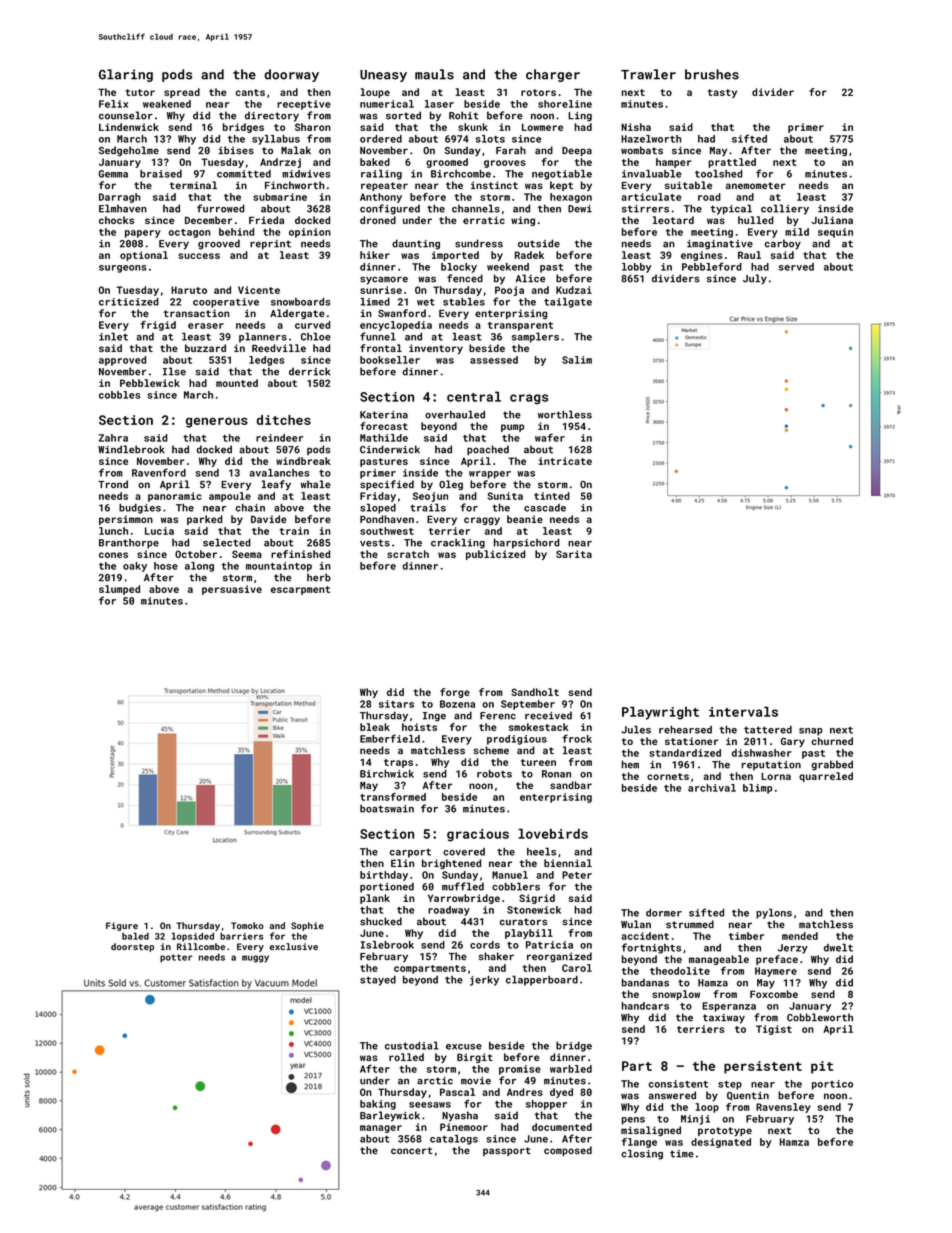 The width and height of the page is (952, 1233). I want to click on brushes, so click(712, 74).
